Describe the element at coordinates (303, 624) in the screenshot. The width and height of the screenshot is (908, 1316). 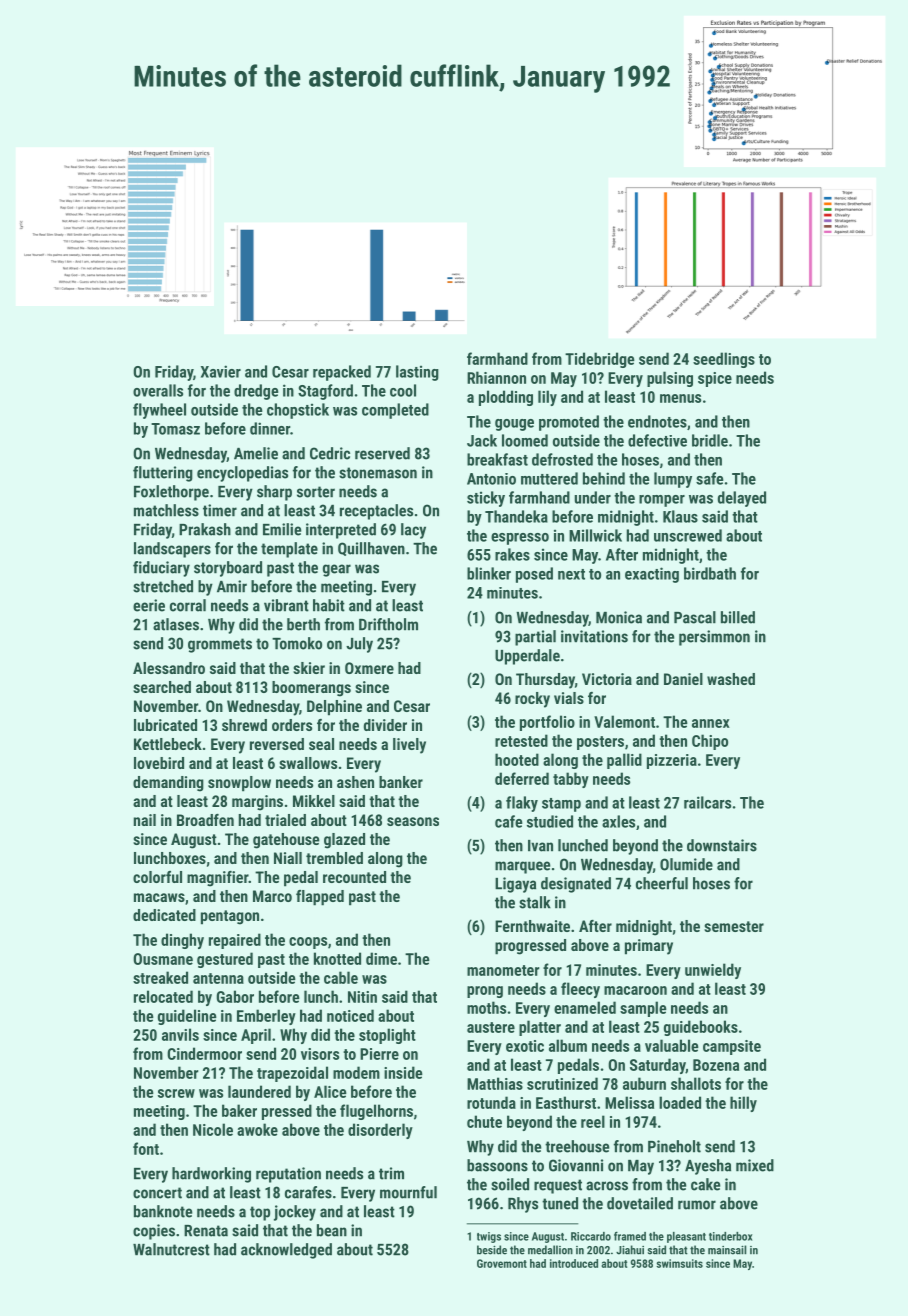
I see `berth` at that location.
